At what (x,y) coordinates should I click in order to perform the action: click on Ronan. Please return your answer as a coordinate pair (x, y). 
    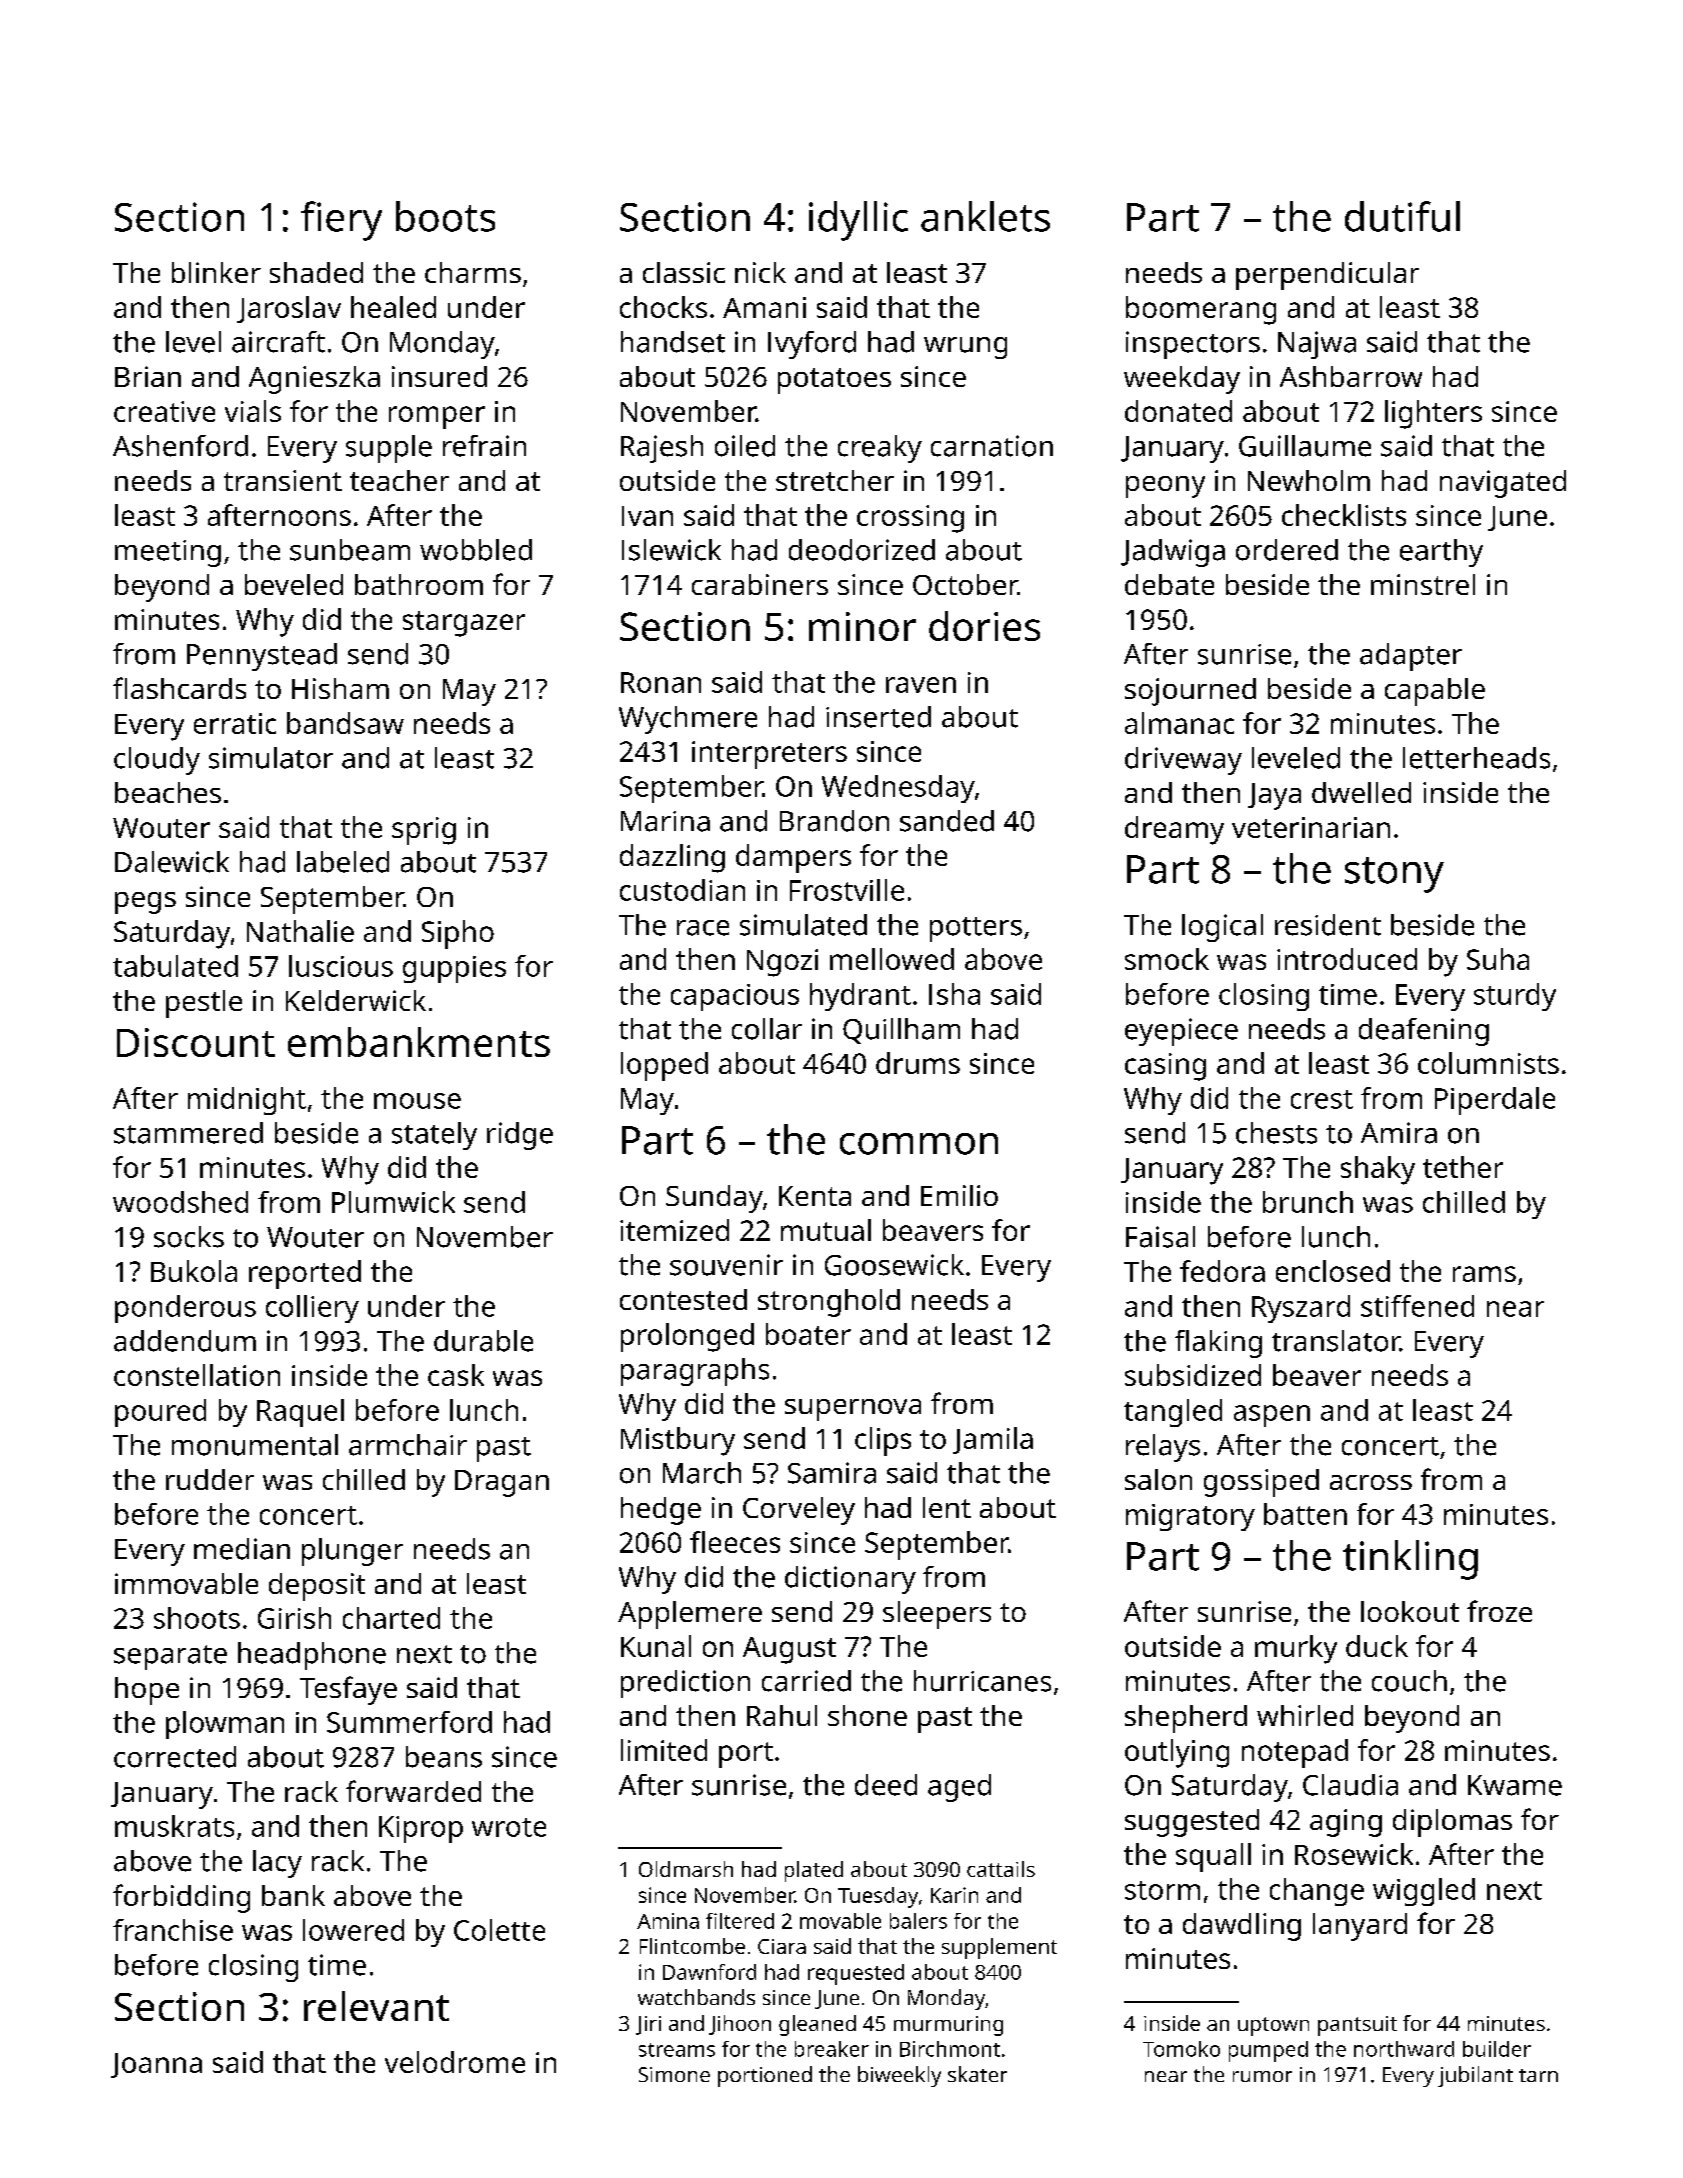
    Looking at the image, I should click on (661, 682).
